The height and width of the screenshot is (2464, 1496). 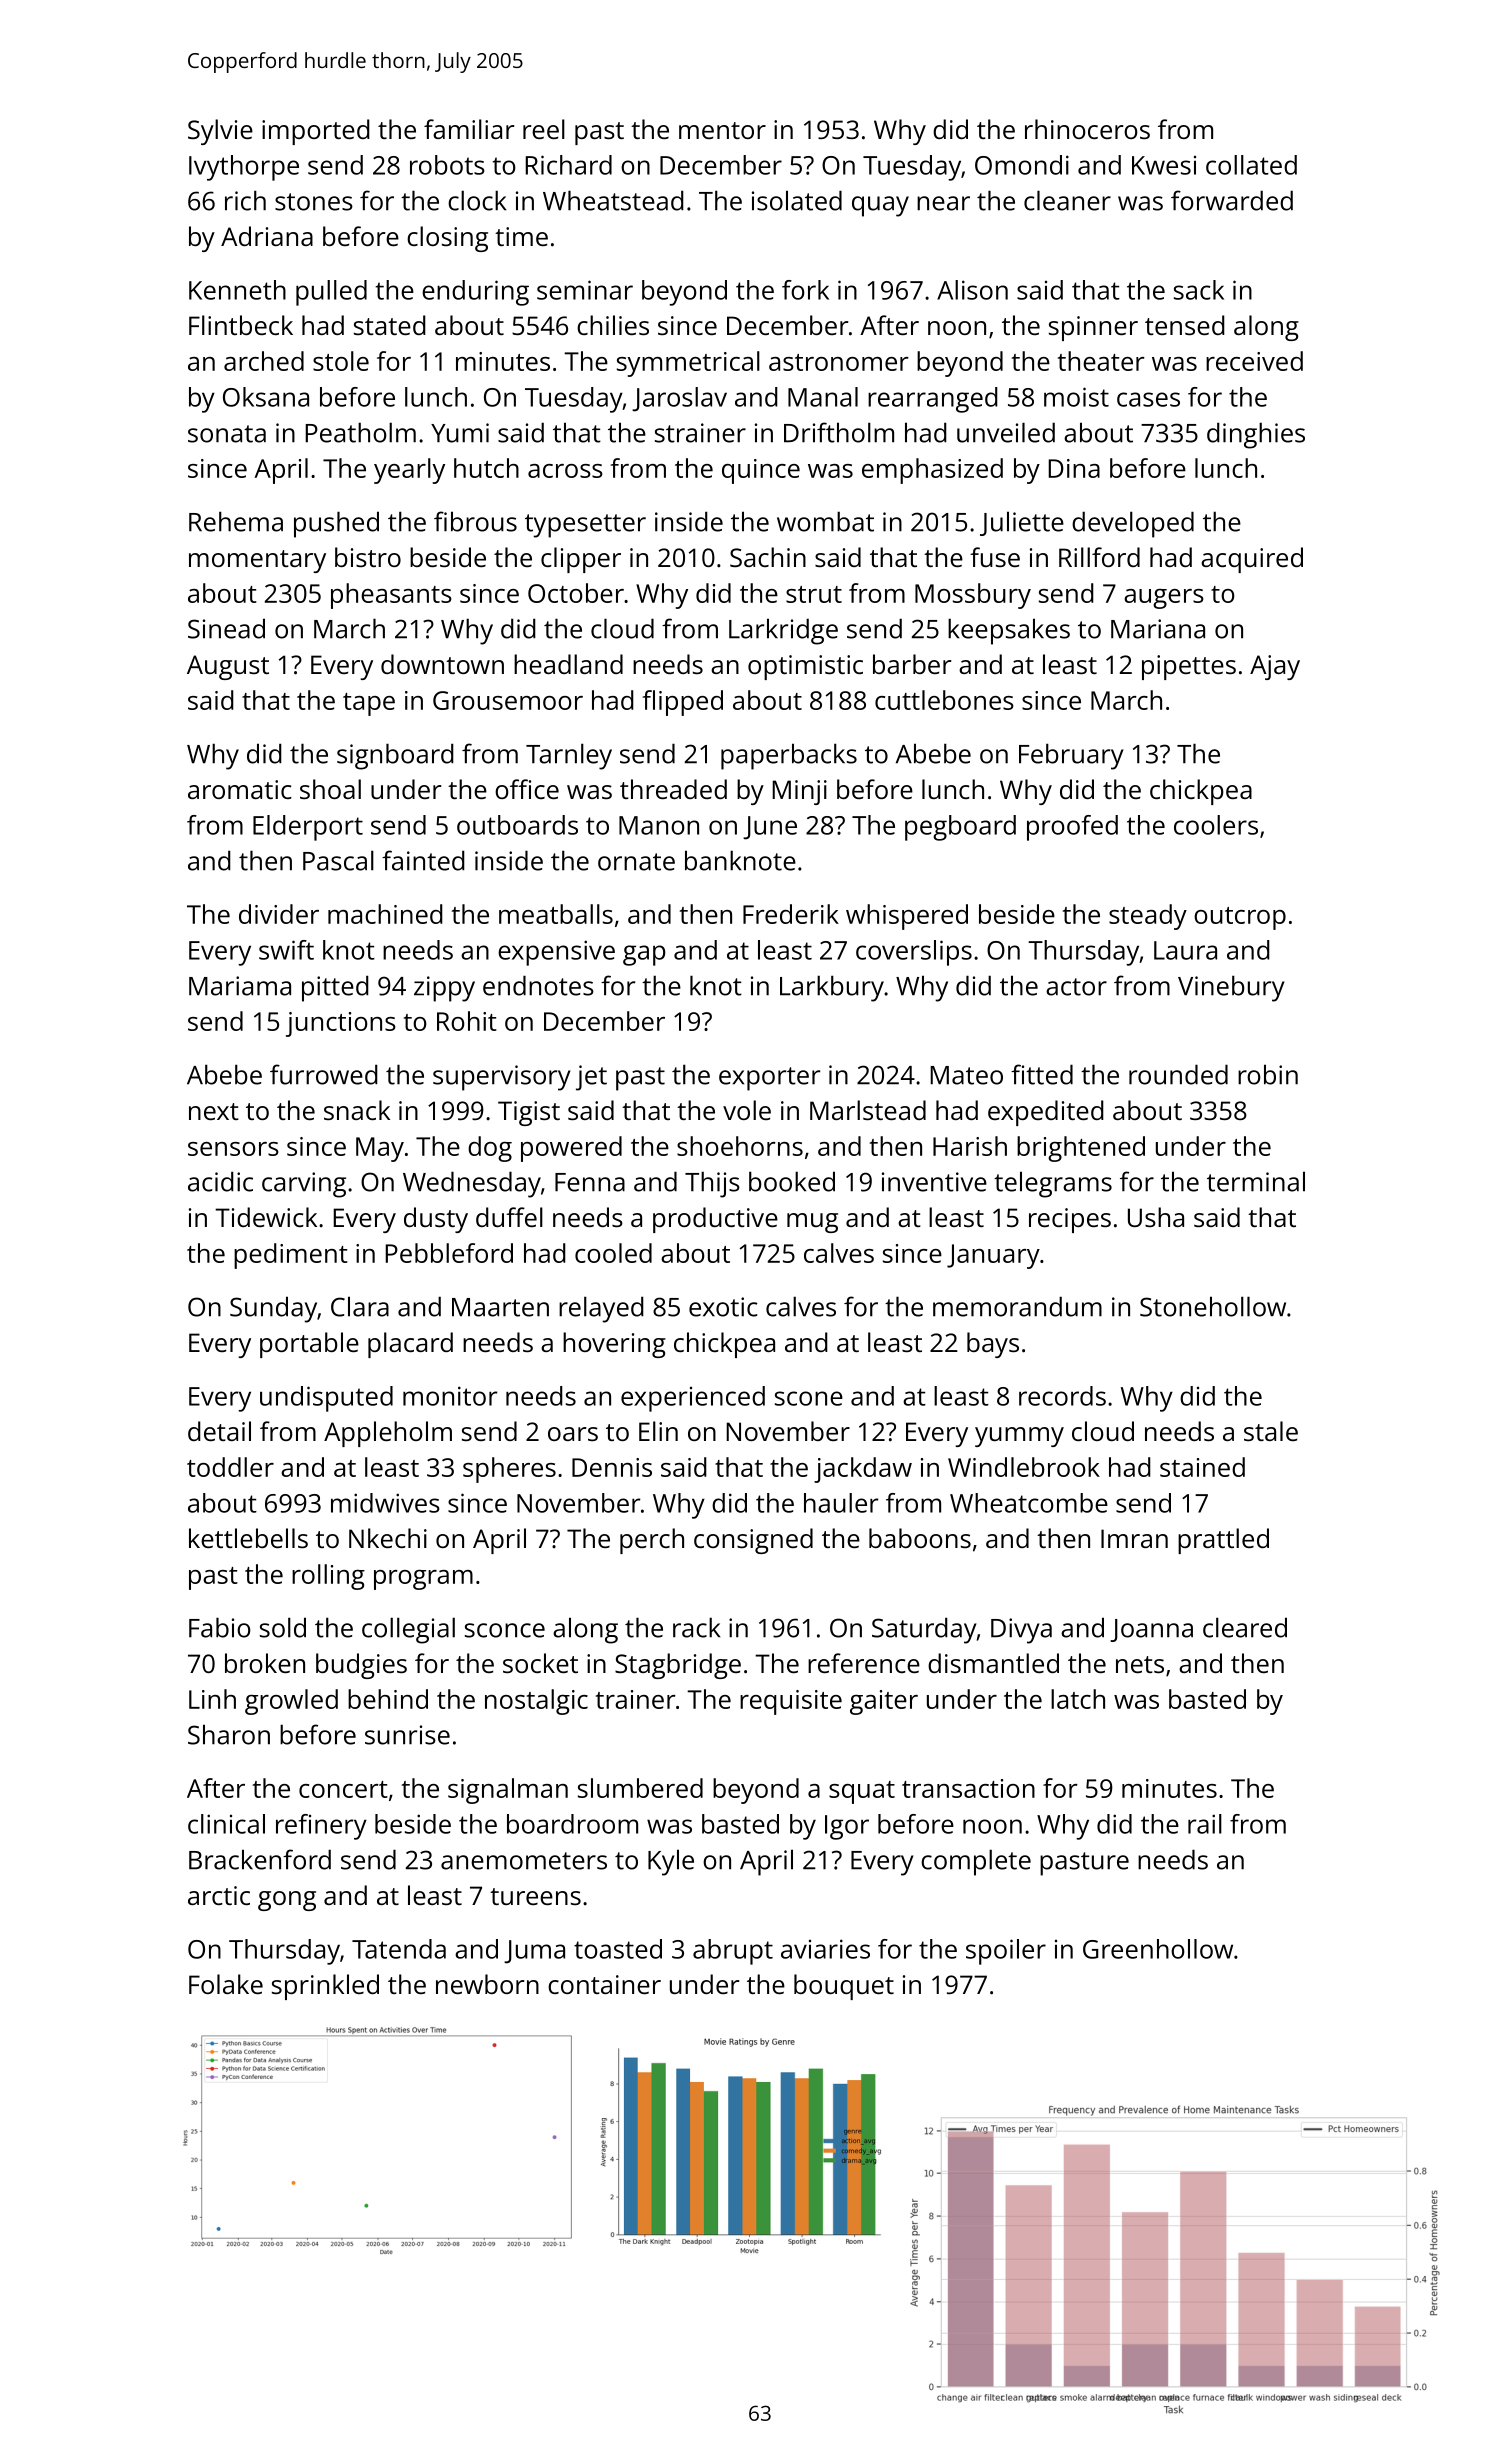 What do you see at coordinates (868, 1110) in the screenshot?
I see `Marlstead` at bounding box center [868, 1110].
